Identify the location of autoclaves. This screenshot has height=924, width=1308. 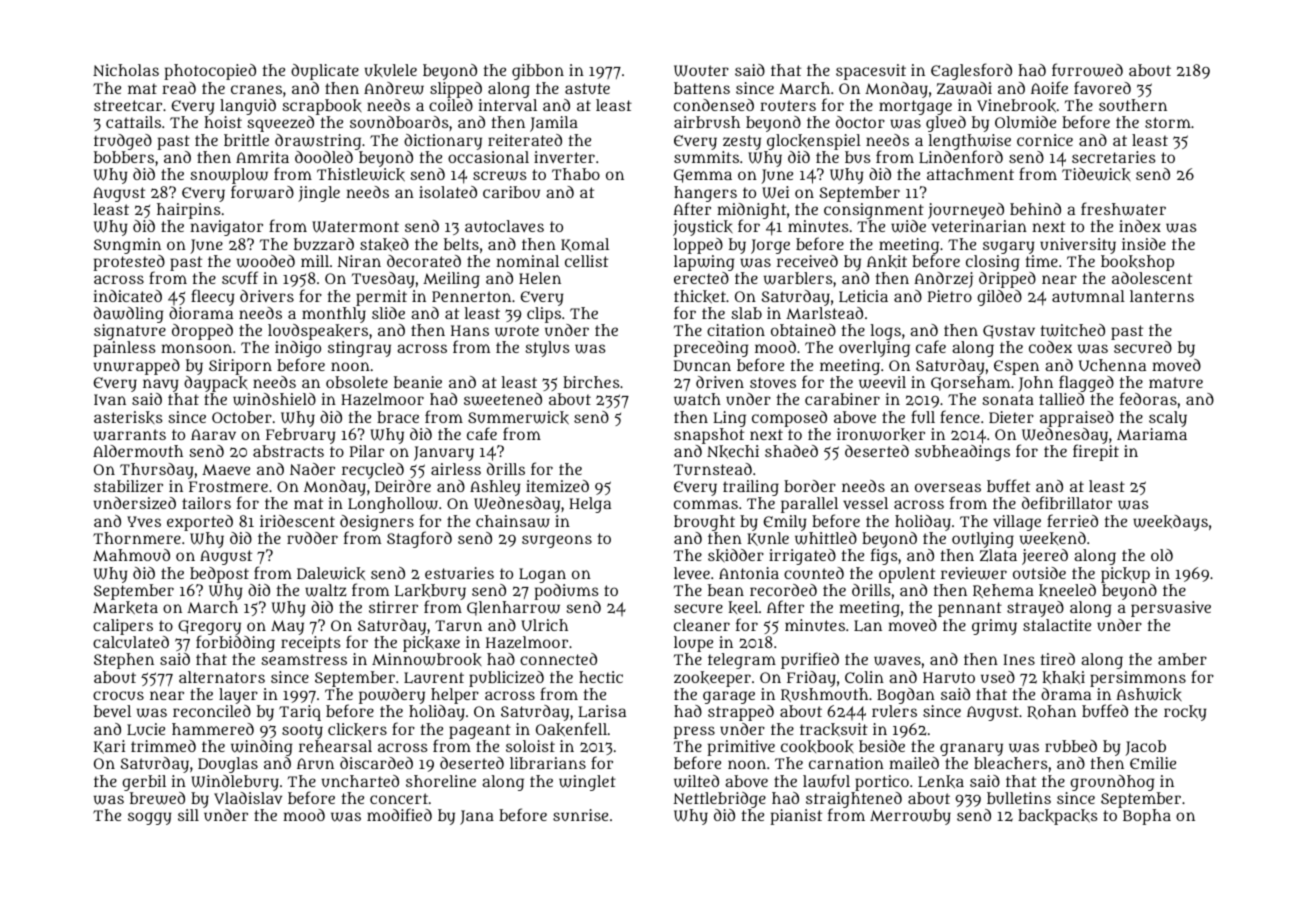
(504, 226).
